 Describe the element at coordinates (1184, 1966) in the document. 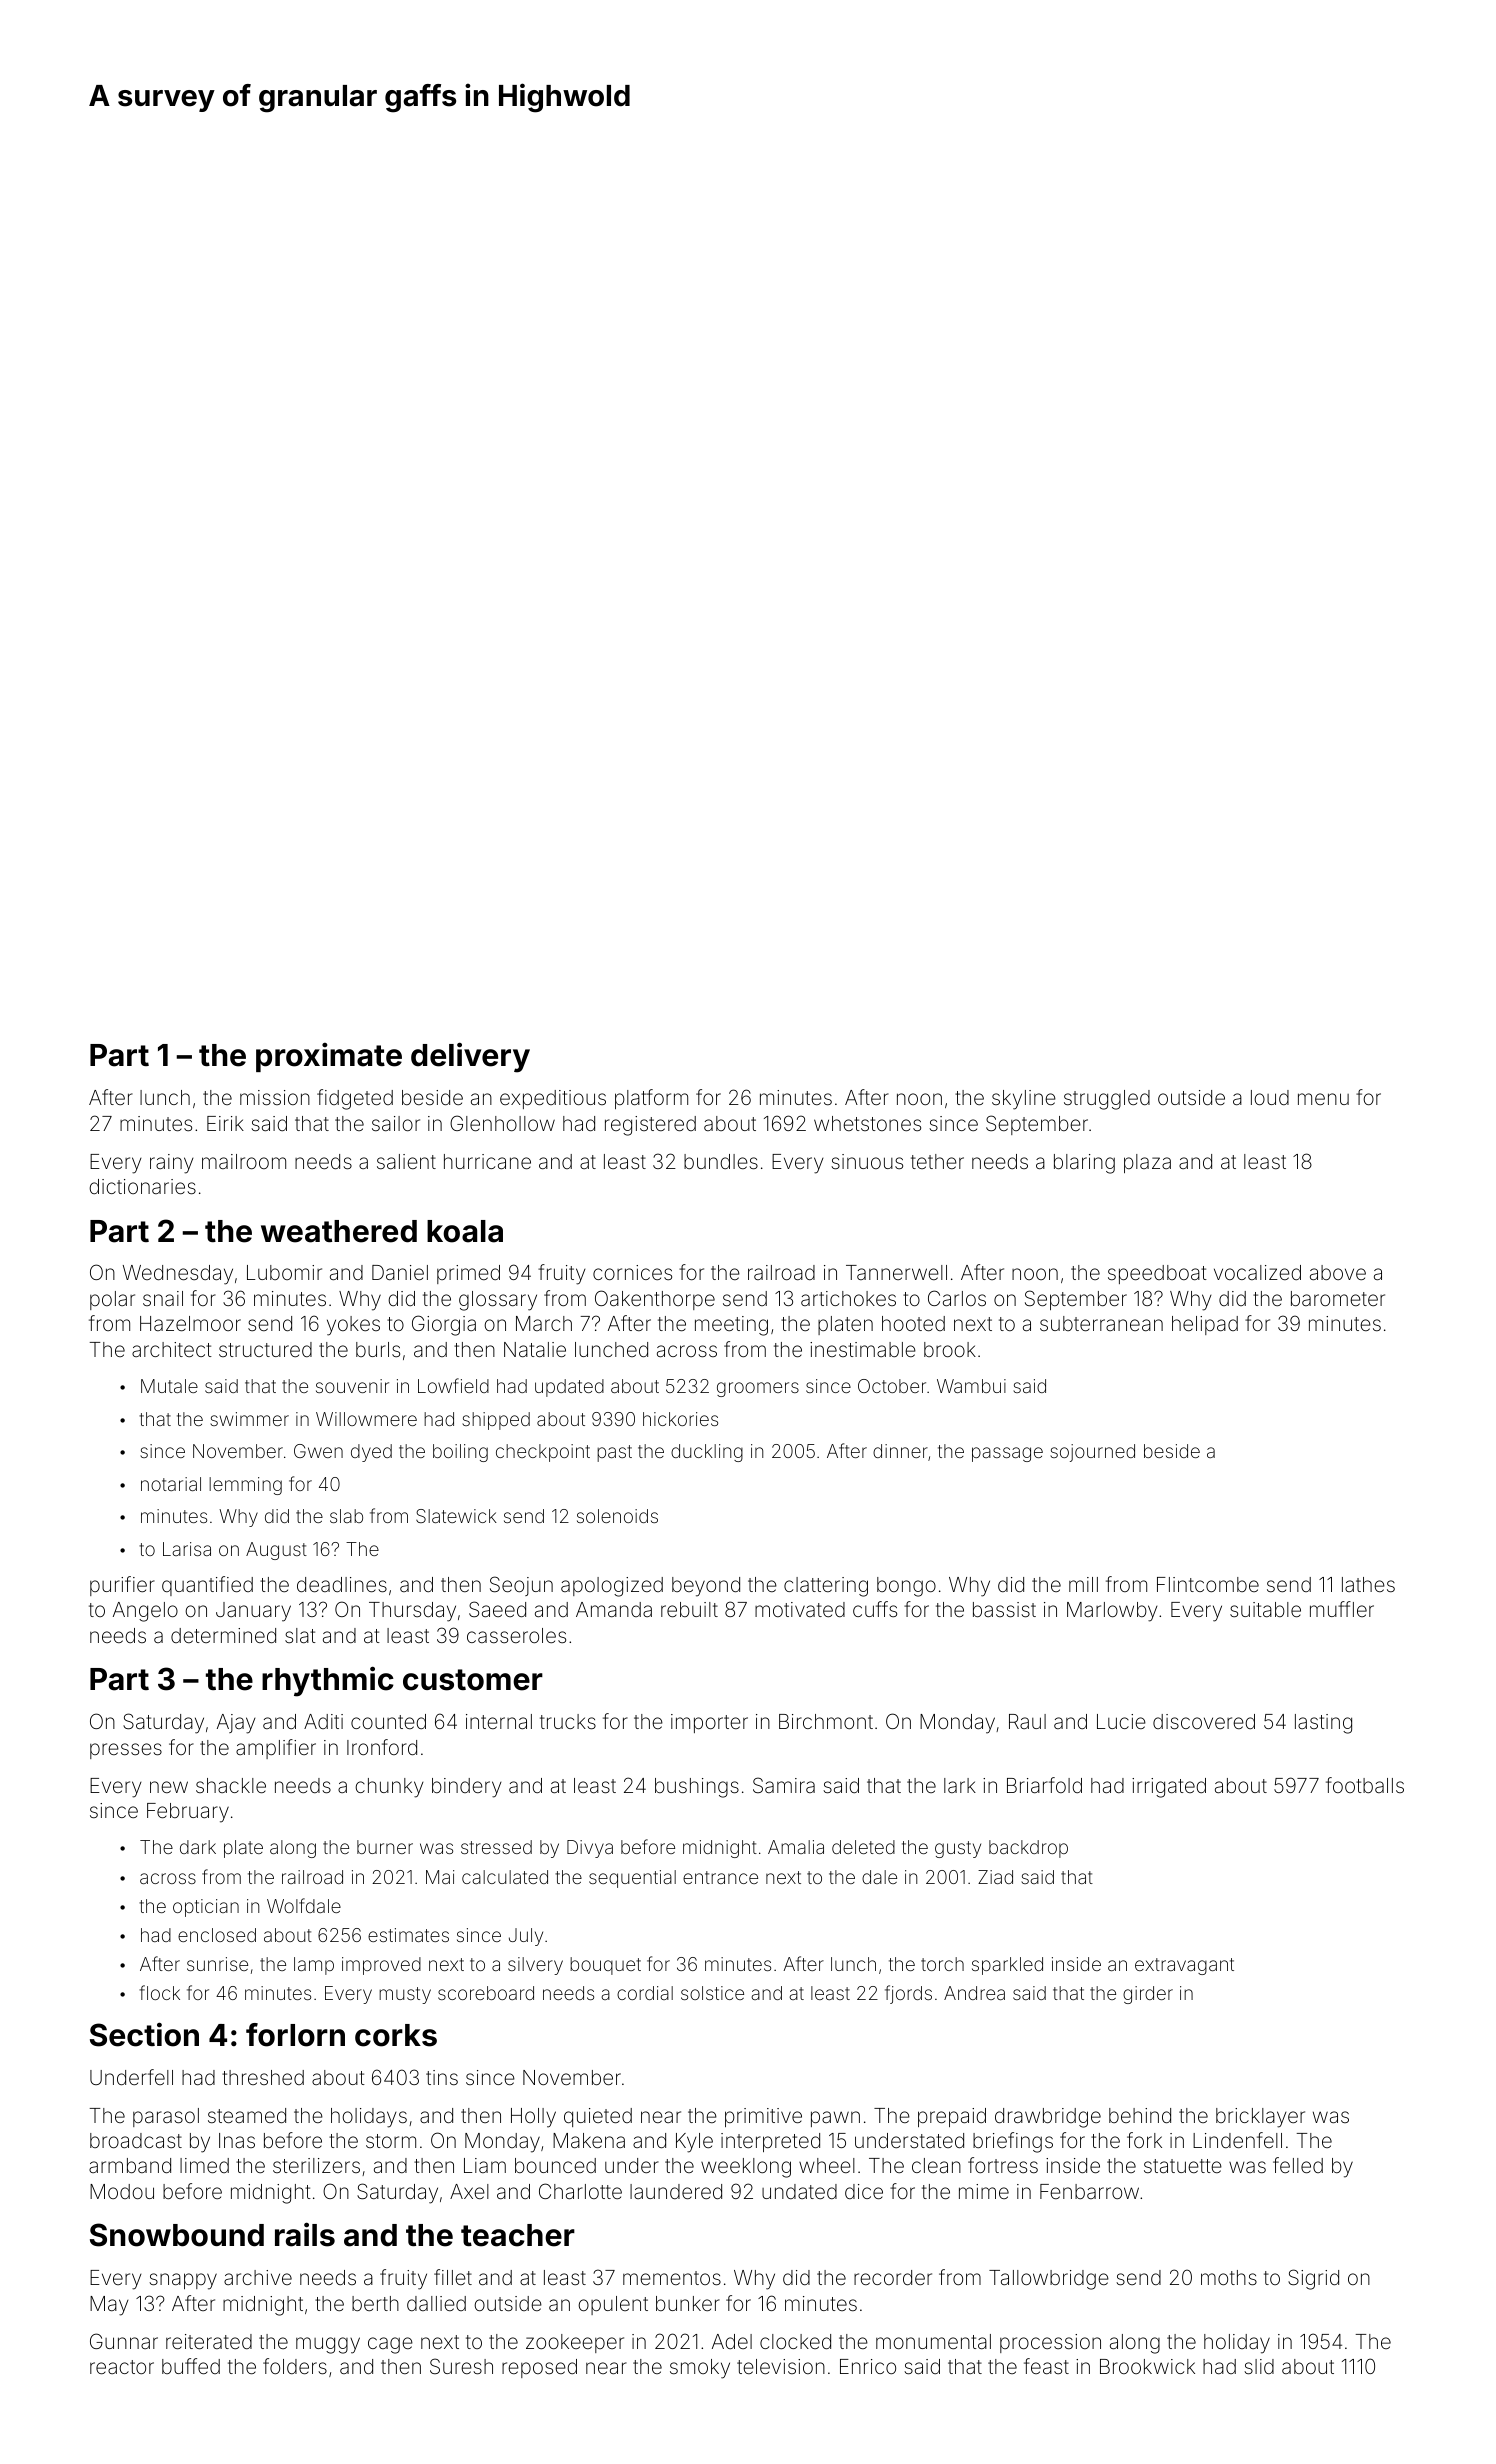

I see `extravagant` at that location.
